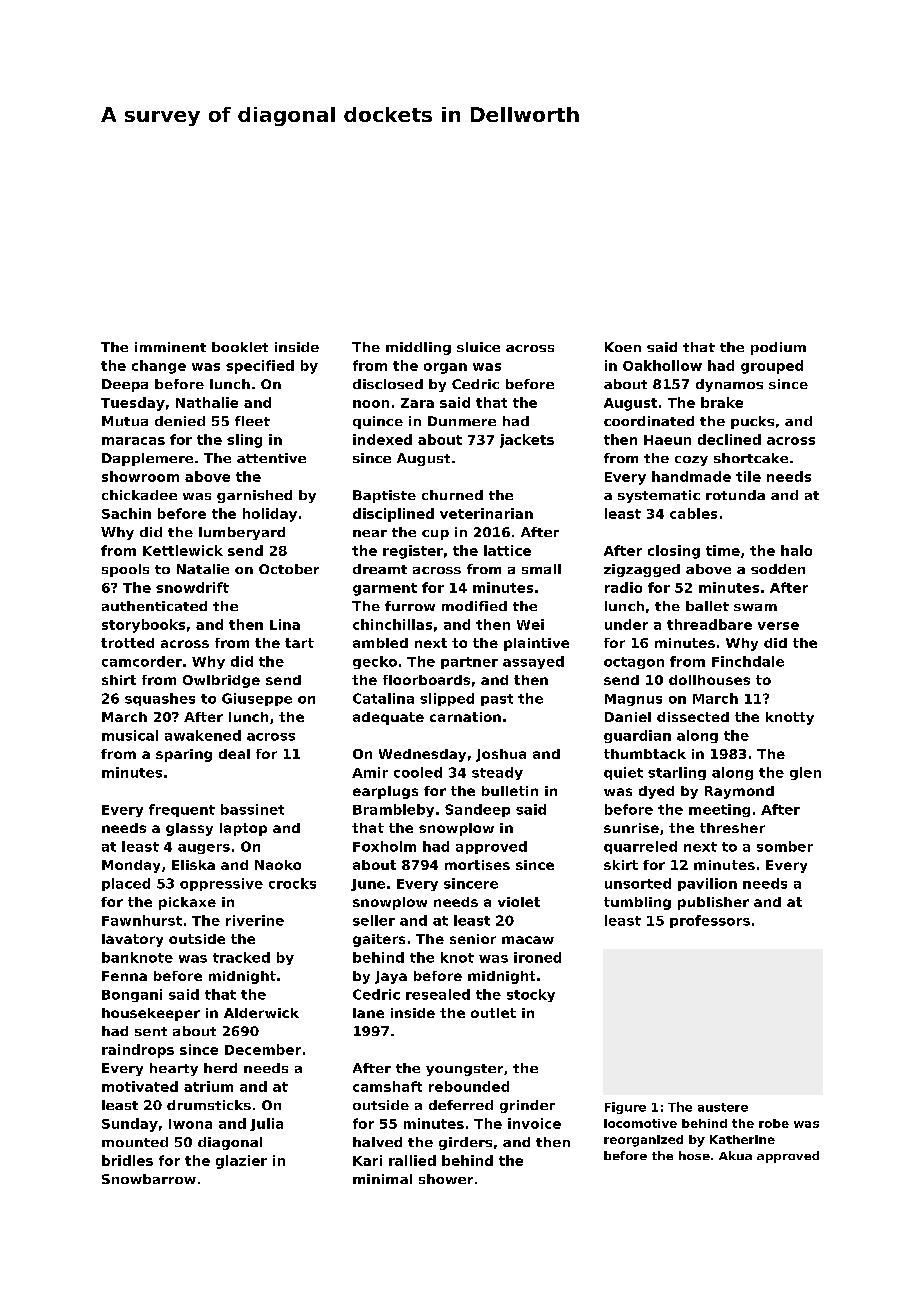  What do you see at coordinates (452, 495) in the screenshot?
I see `churned` at bounding box center [452, 495].
